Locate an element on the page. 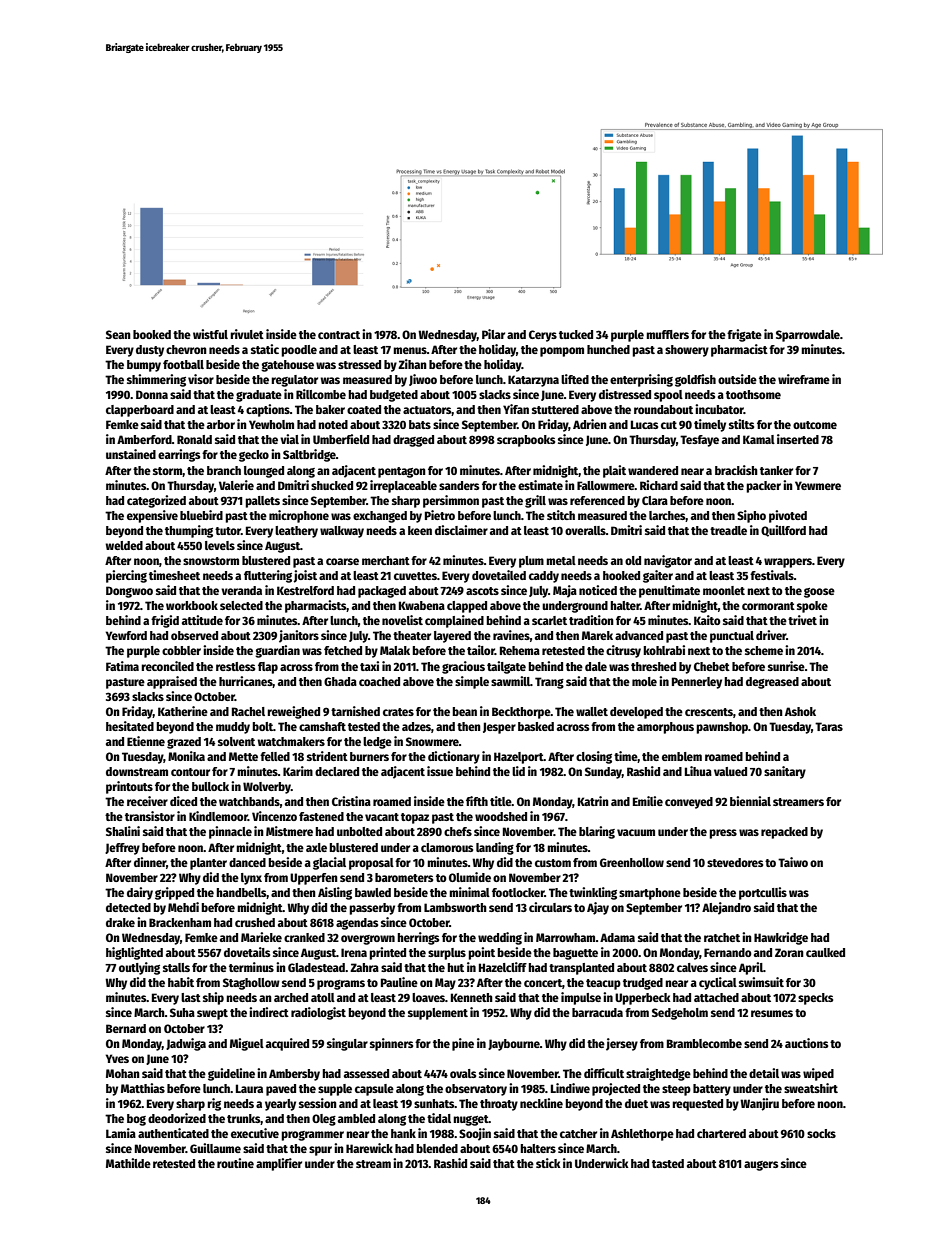 This page has height=1233, width=952. closing is located at coordinates (594, 757).
